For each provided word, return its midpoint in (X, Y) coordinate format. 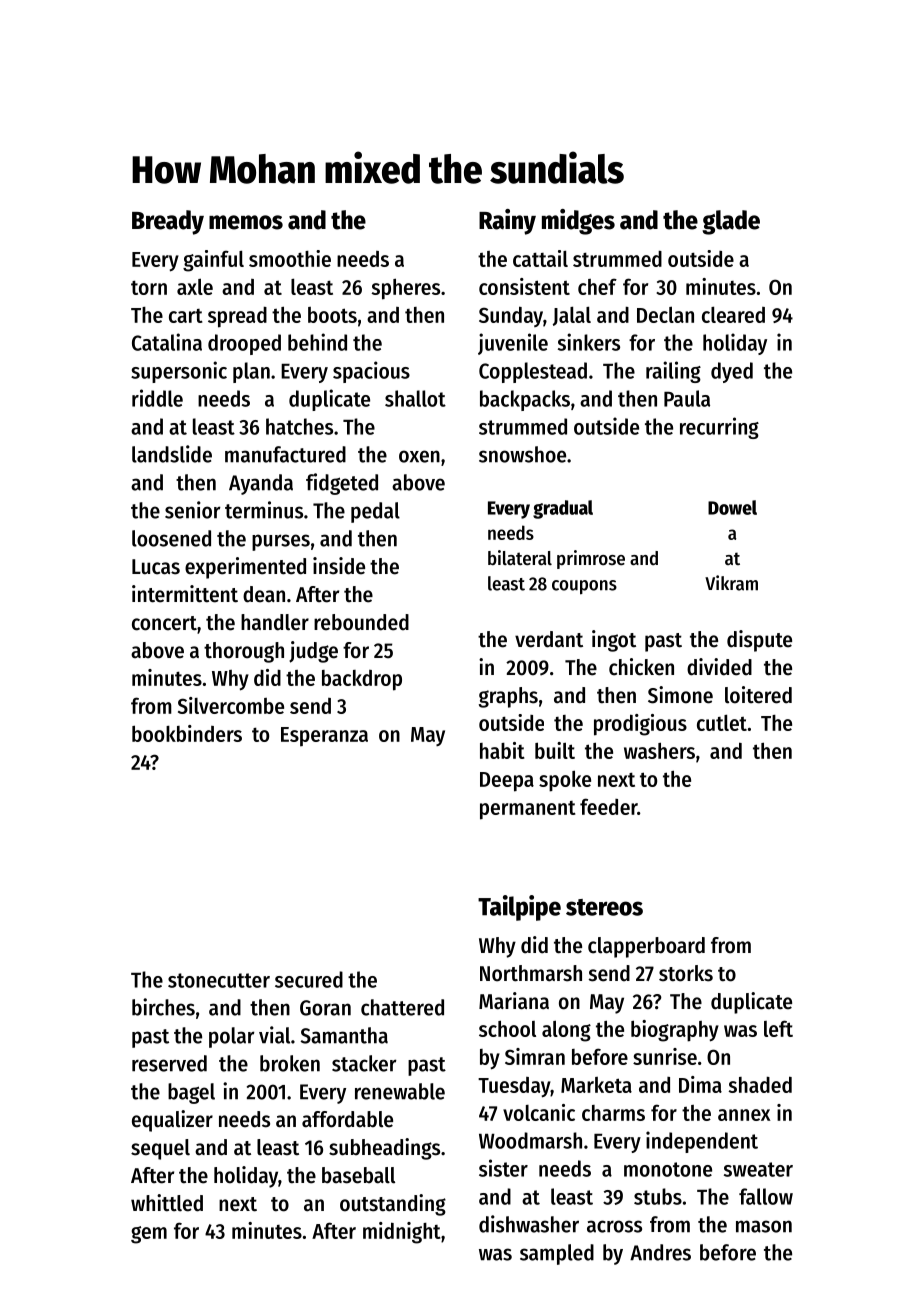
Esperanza (324, 737)
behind (317, 342)
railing (673, 372)
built (555, 750)
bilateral (520, 558)
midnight (402, 1233)
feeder (608, 806)
